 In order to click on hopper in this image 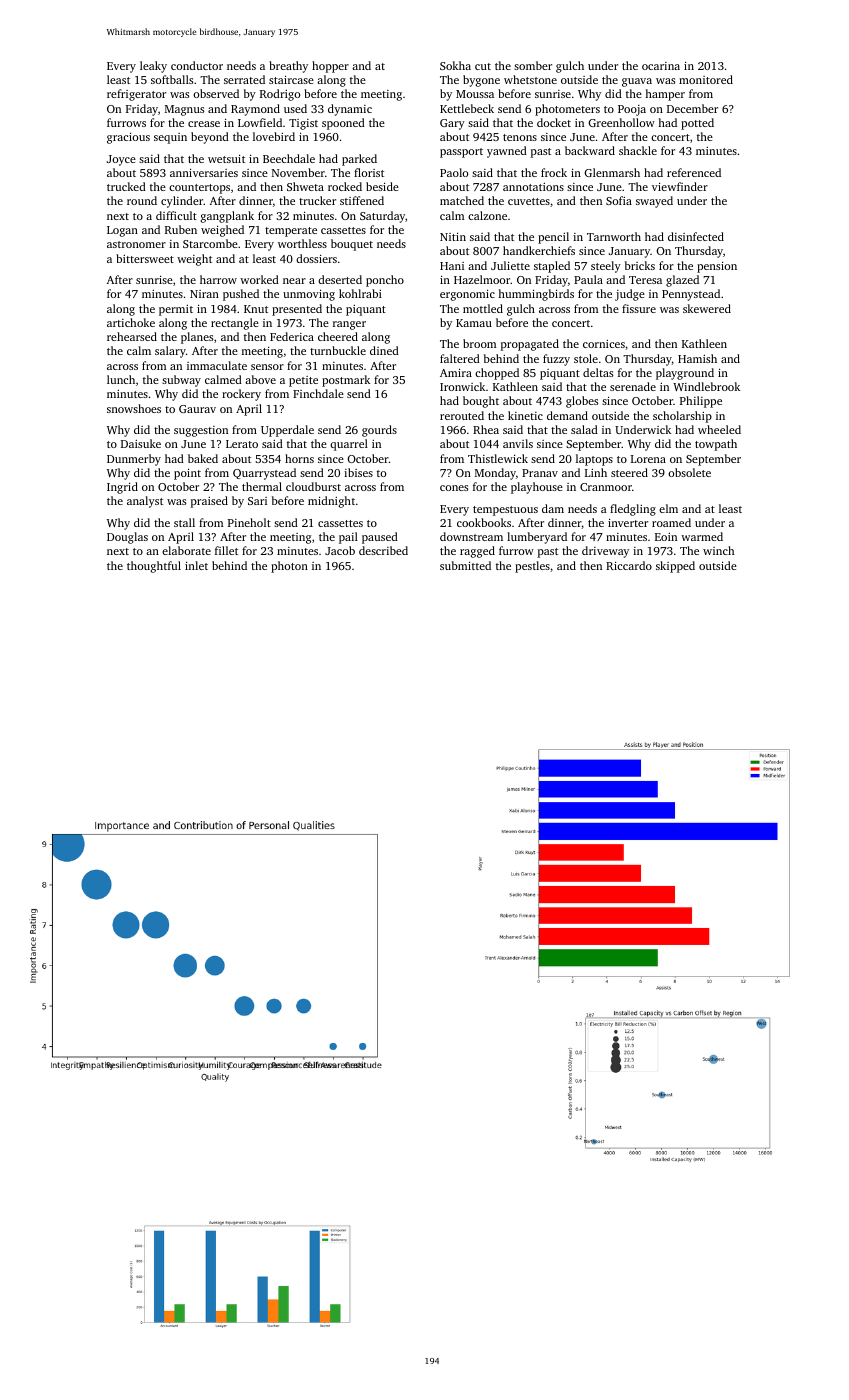, I will do `click(330, 67)`.
